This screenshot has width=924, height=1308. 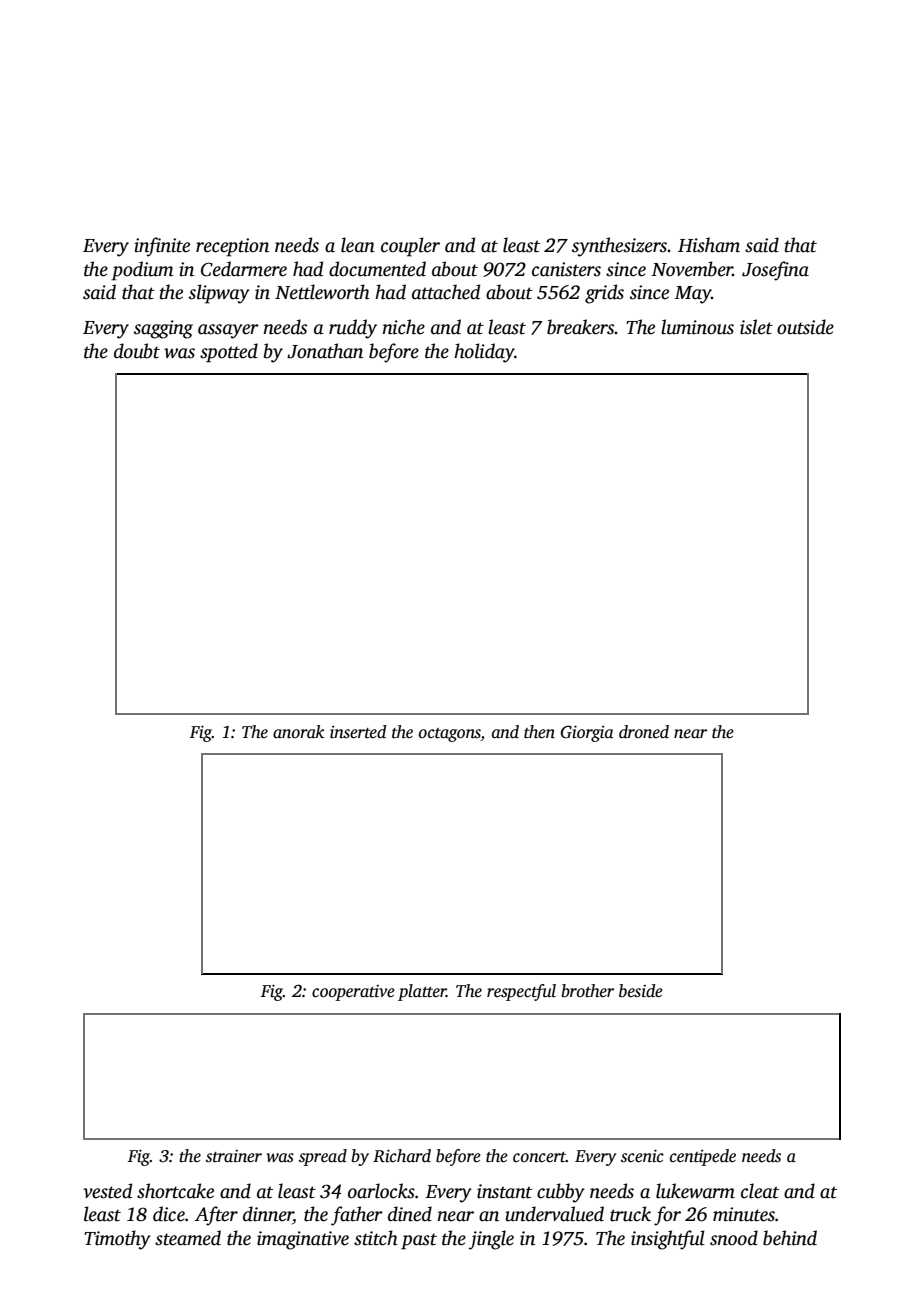 What do you see at coordinates (709, 245) in the screenshot?
I see `Hisham` at bounding box center [709, 245].
